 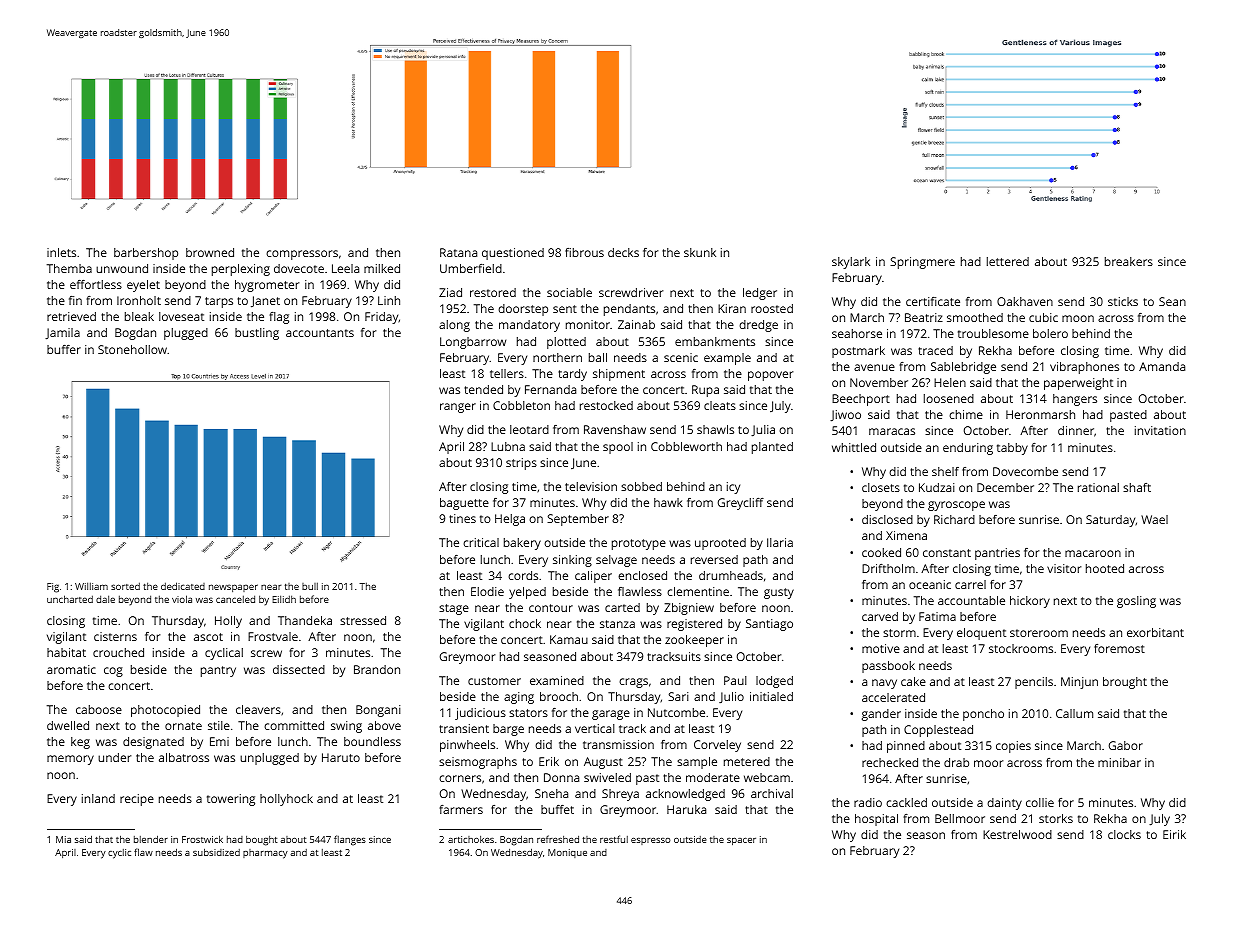 I want to click on compressors, so click(x=302, y=255).
